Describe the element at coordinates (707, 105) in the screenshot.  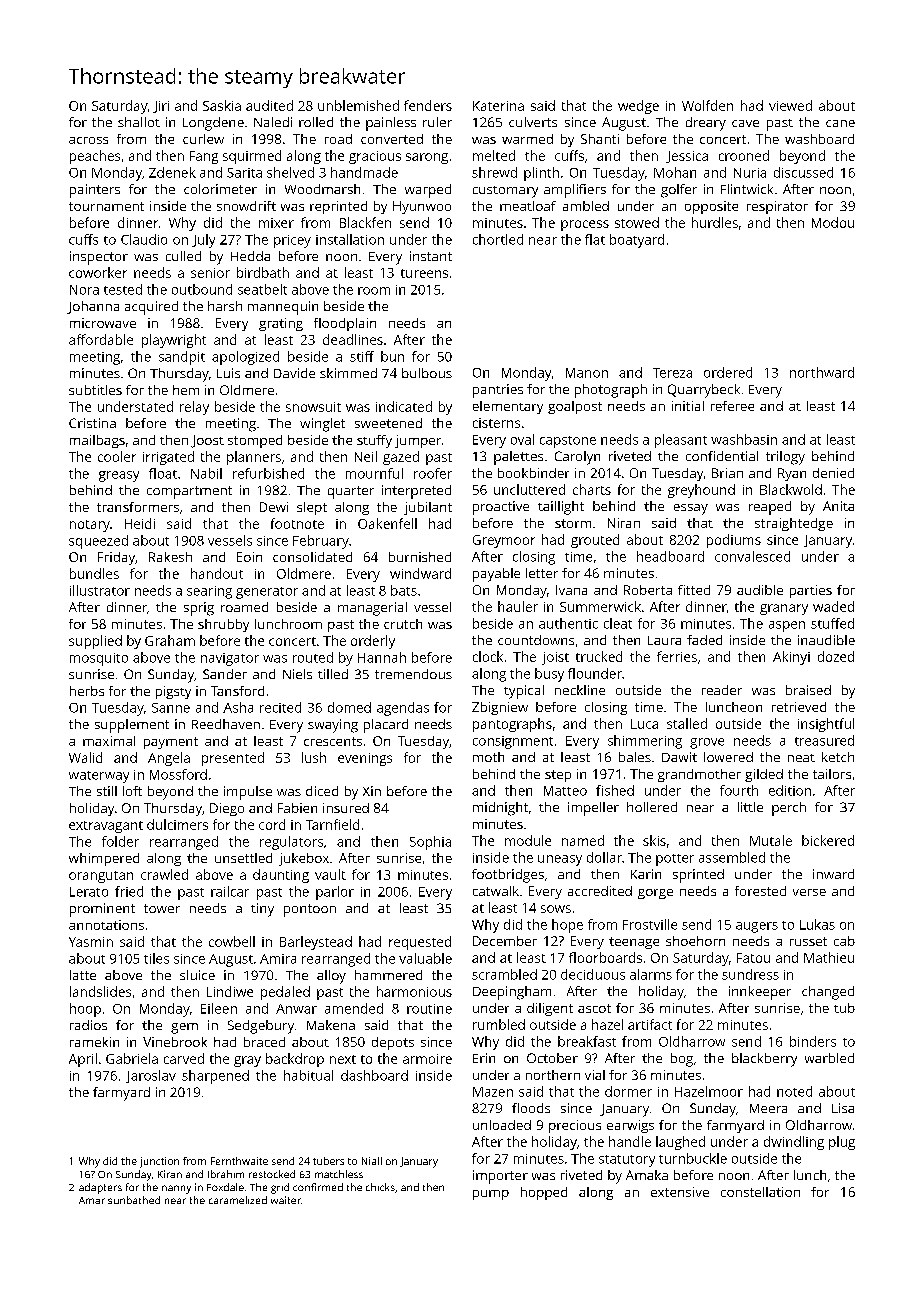
I see `Wolfden` at that location.
